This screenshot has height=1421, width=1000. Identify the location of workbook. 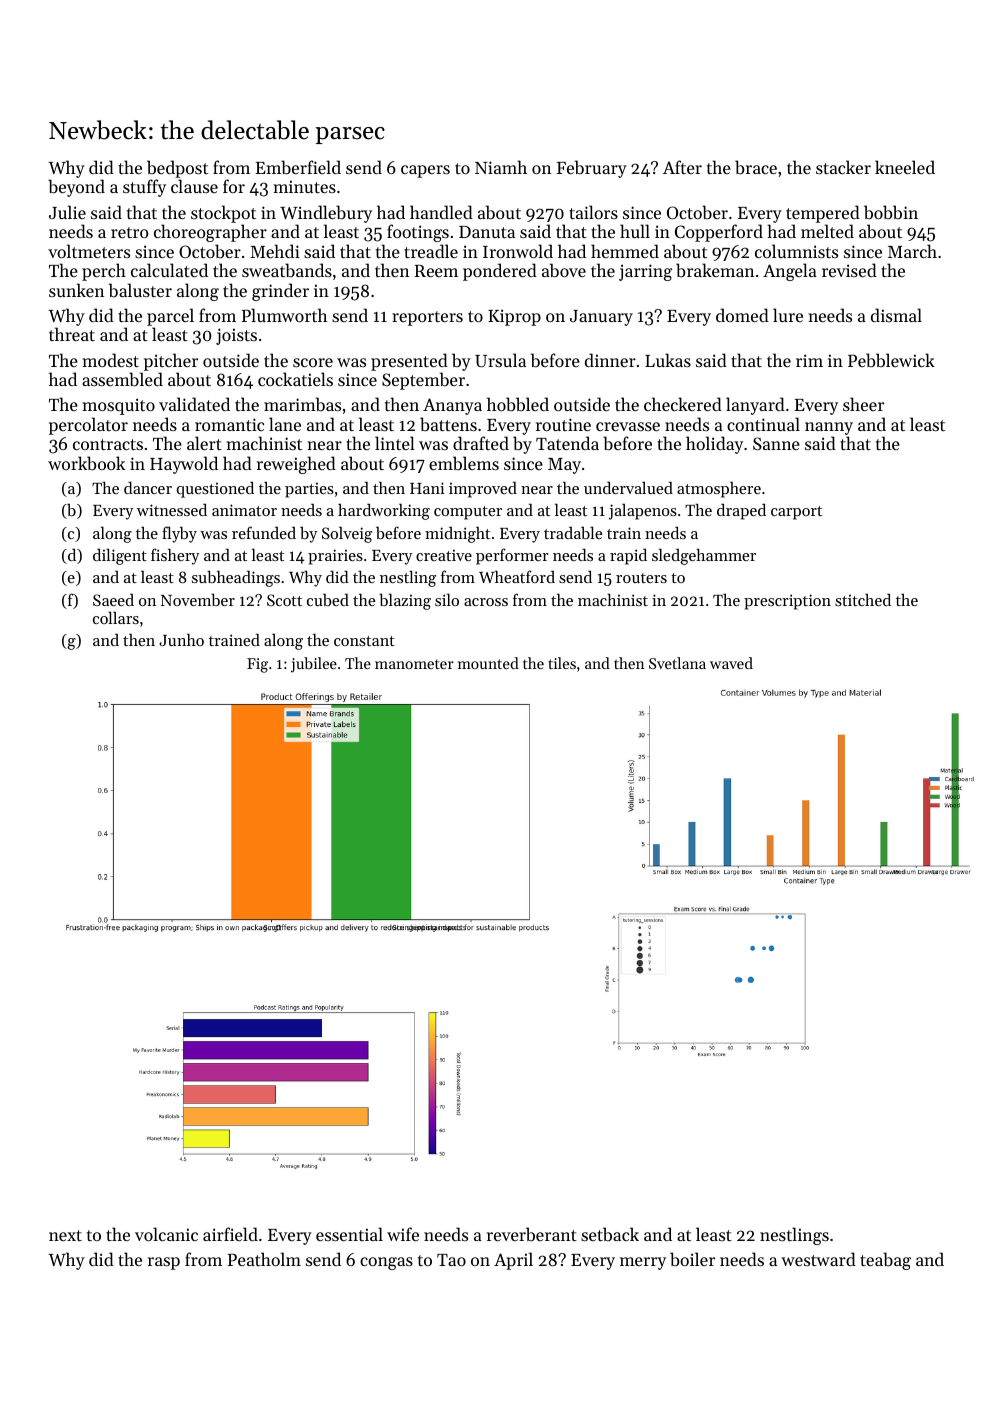
(86, 463).
